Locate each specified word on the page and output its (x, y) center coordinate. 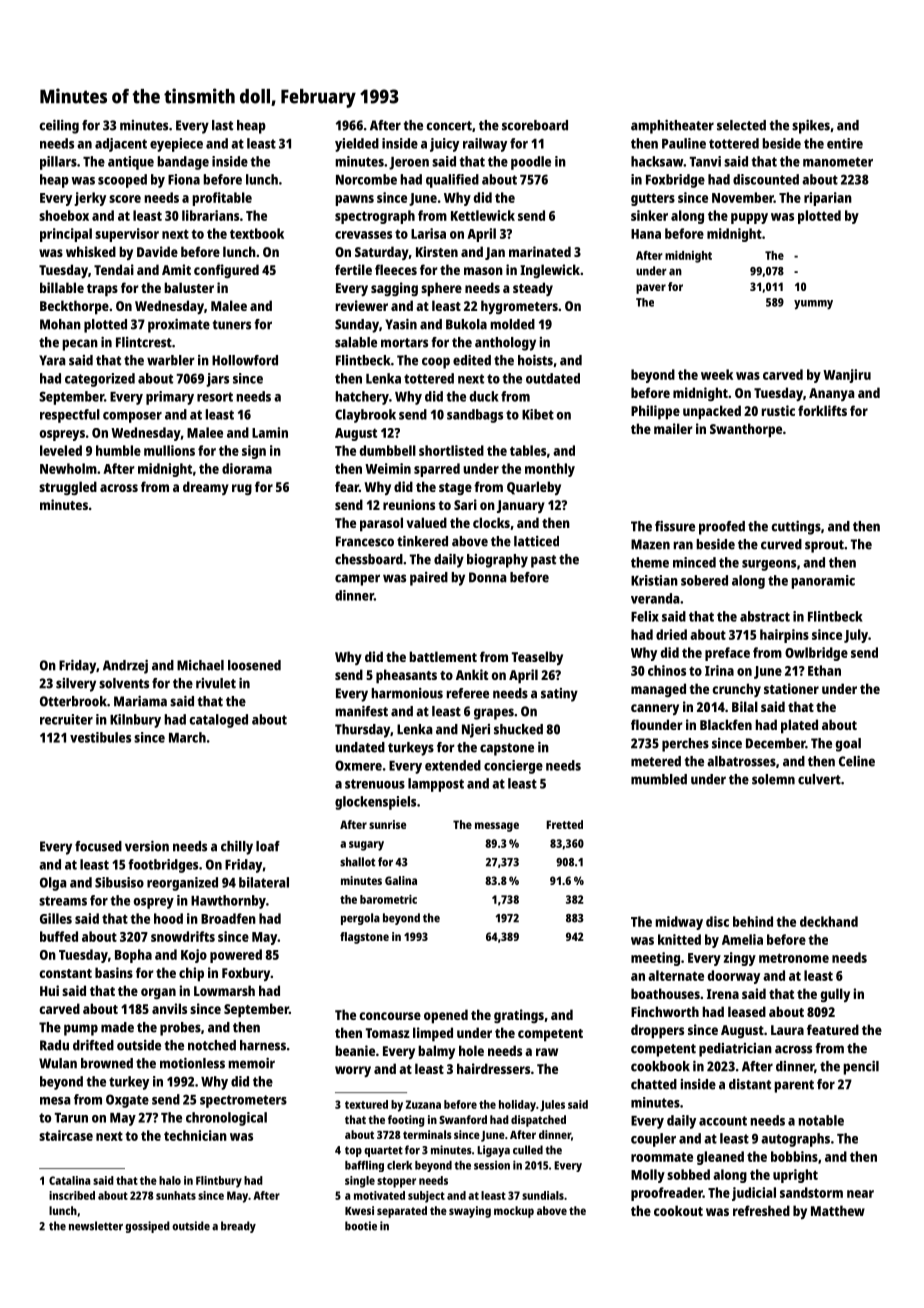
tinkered (422, 541)
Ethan (824, 670)
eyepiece (176, 145)
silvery (76, 685)
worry (353, 1071)
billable (62, 287)
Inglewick (550, 271)
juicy (444, 145)
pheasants (406, 676)
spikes (811, 126)
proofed (722, 528)
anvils (169, 1008)
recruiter (66, 719)
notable (821, 1120)
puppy (749, 218)
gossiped (147, 1227)
